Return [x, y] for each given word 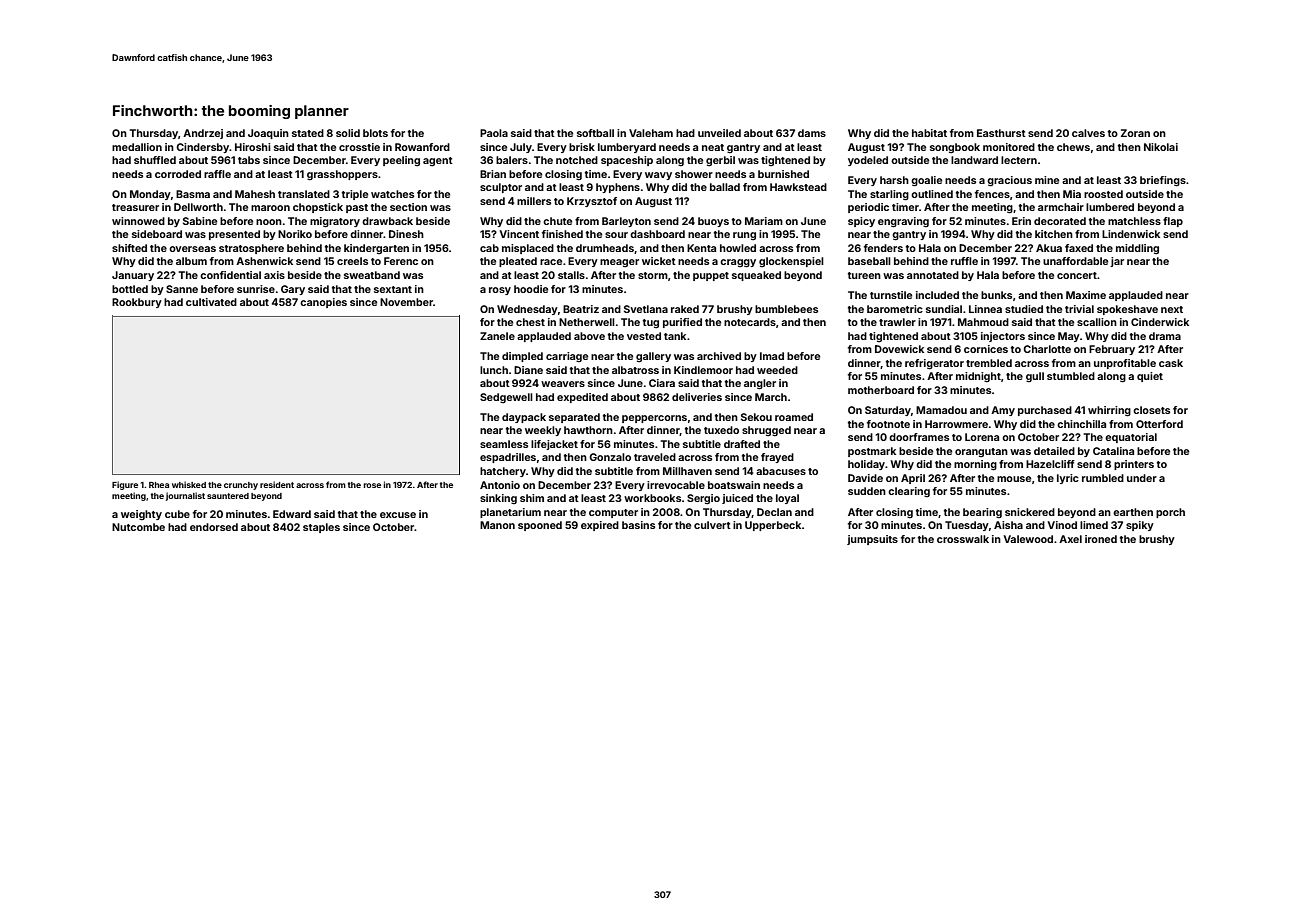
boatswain [734, 485]
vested [644, 336]
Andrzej [203, 134]
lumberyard [627, 148]
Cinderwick [1160, 322]
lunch [494, 370]
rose [372, 485]
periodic [868, 208]
